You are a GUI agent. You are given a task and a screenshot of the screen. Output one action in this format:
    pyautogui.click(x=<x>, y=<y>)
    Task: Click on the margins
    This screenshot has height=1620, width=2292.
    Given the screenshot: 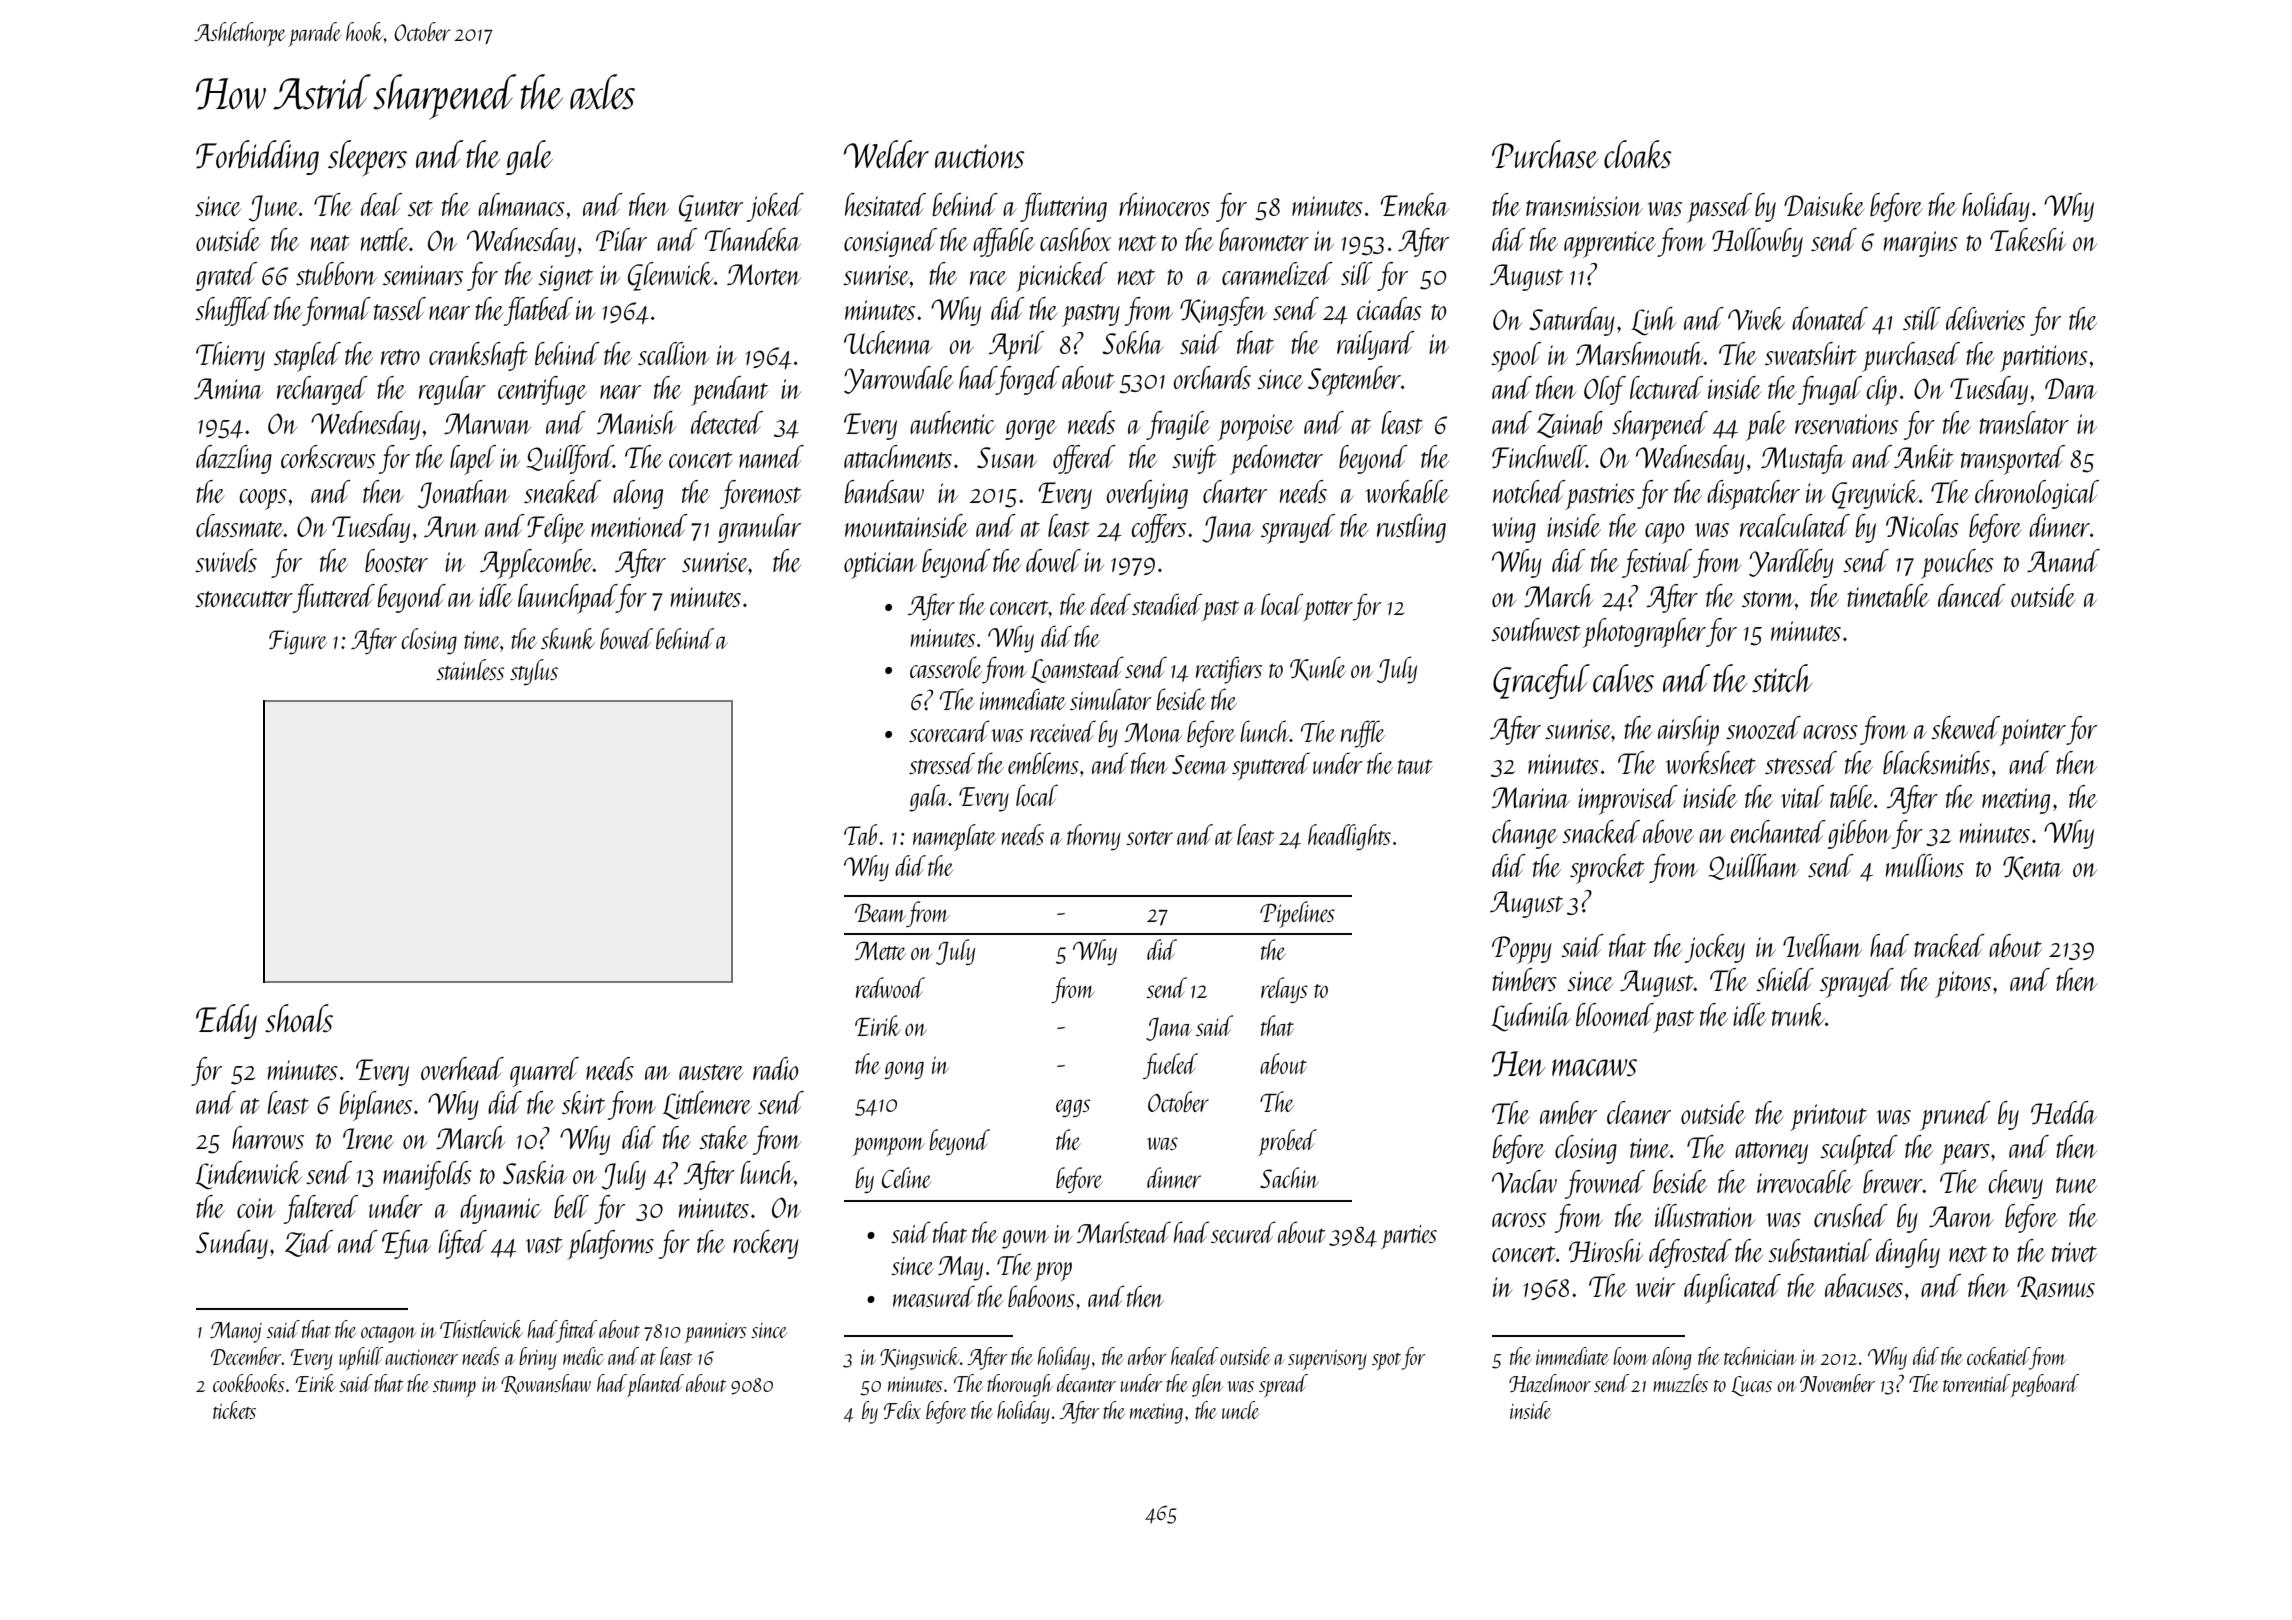 What is the action you would take?
    pyautogui.click(x=1921, y=244)
